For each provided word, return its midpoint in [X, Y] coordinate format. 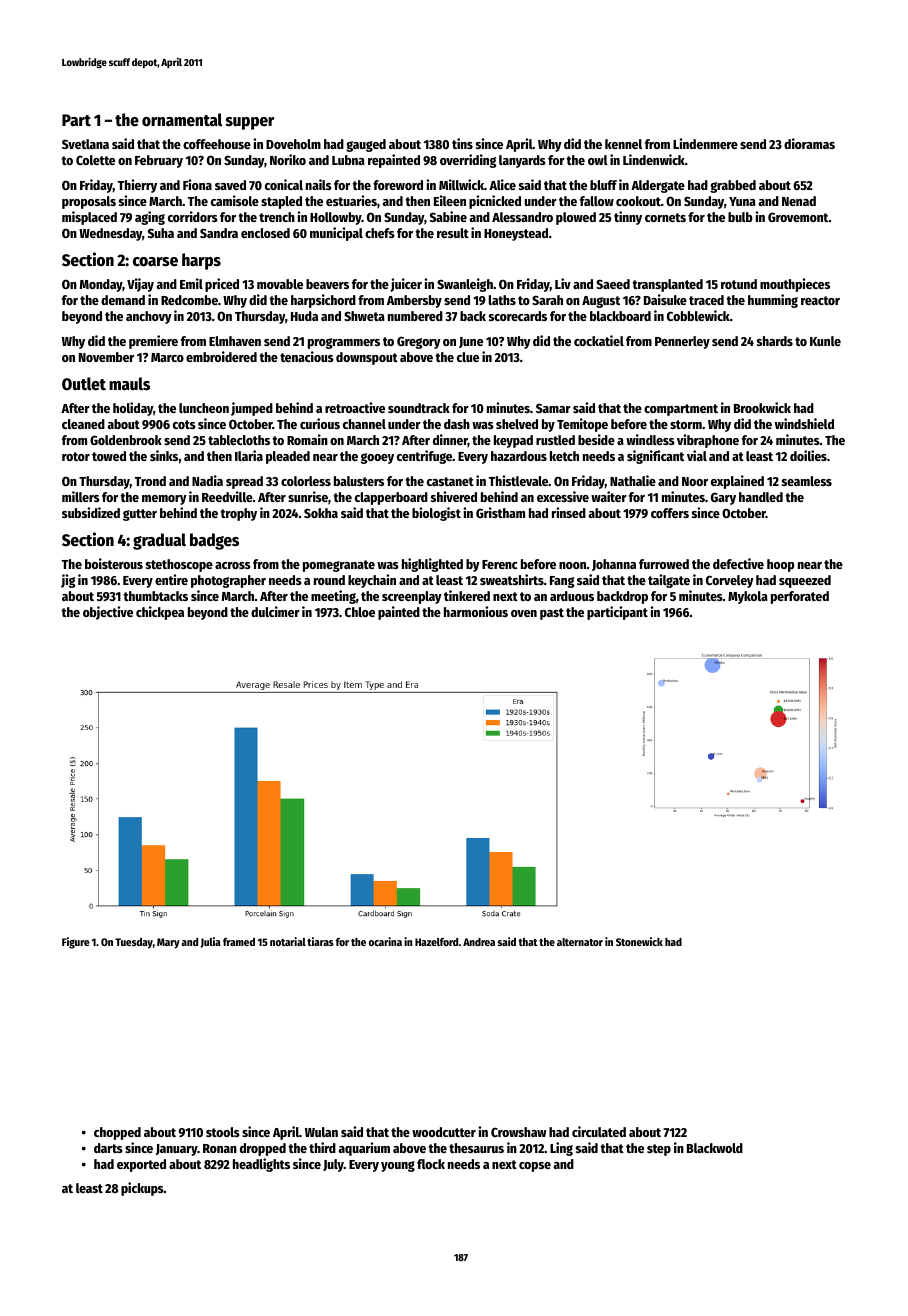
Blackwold [715, 1148]
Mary [168, 943]
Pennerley [682, 342]
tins [462, 143]
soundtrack [419, 408]
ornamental [182, 120]
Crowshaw [518, 1132]
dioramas [809, 143]
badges [214, 541]
